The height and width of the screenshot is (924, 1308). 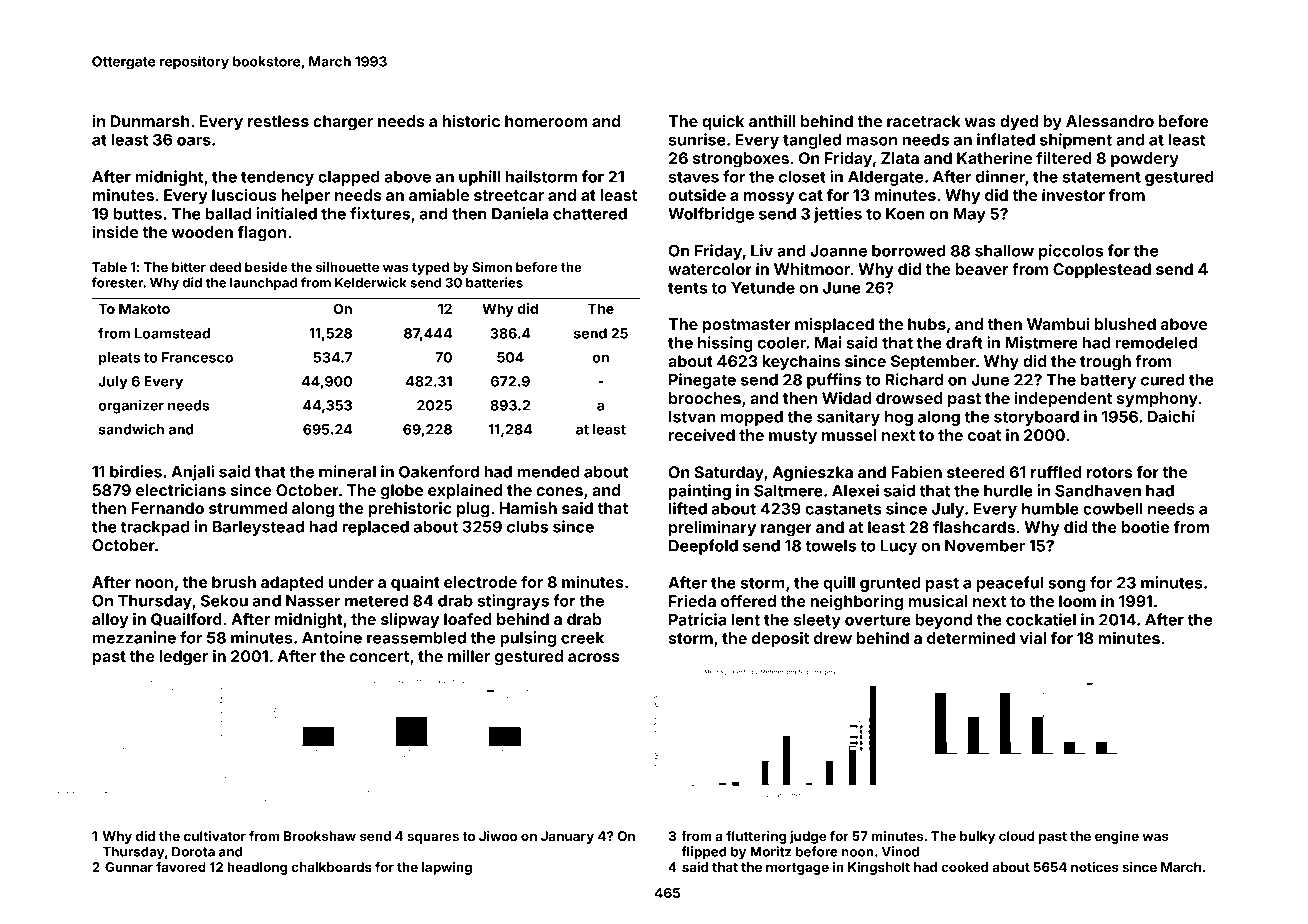 I want to click on determined, so click(x=971, y=638).
